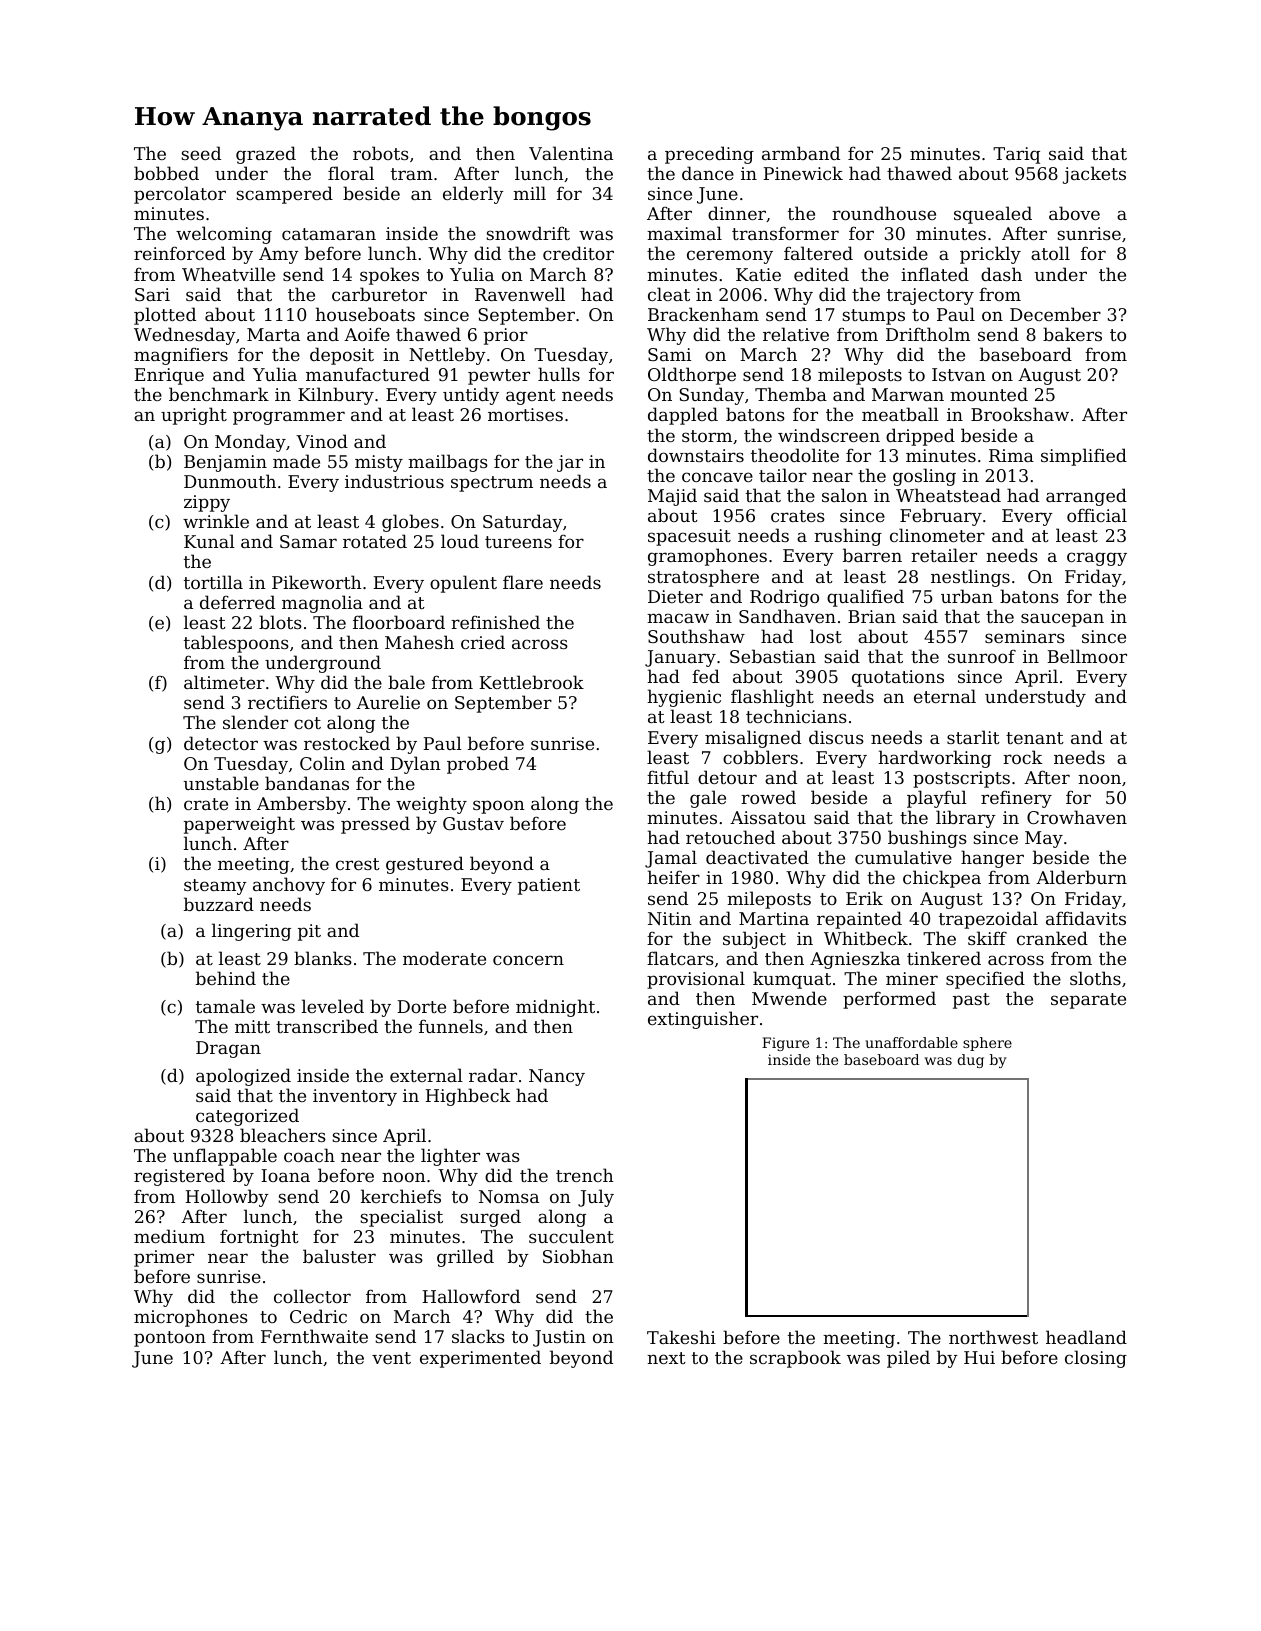 Image resolution: width=1261 pixels, height=1631 pixels. What do you see at coordinates (971, 1001) in the image?
I see `past` at bounding box center [971, 1001].
